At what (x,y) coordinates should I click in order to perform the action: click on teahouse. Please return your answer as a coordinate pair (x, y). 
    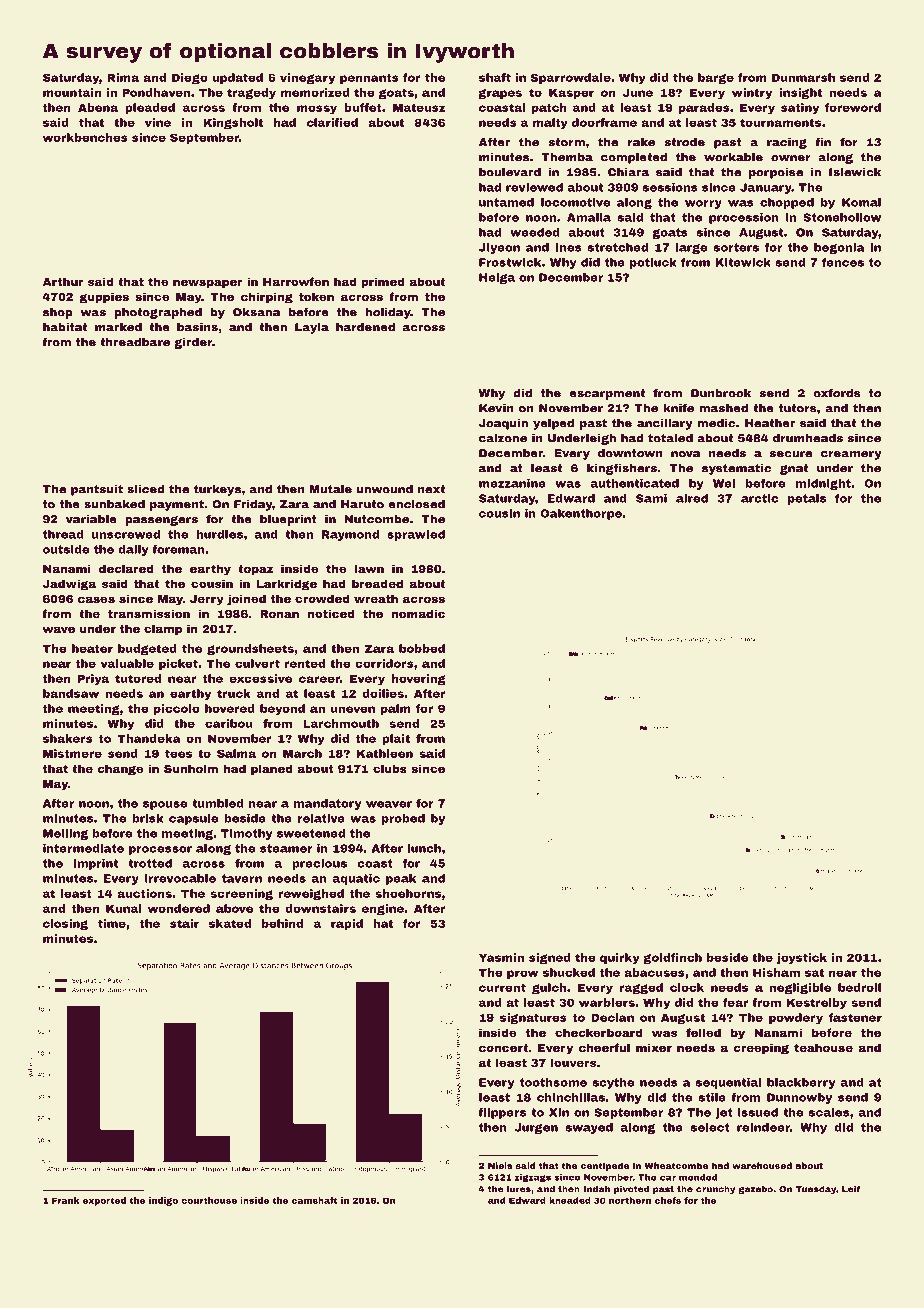
    Looking at the image, I should click on (823, 1047).
